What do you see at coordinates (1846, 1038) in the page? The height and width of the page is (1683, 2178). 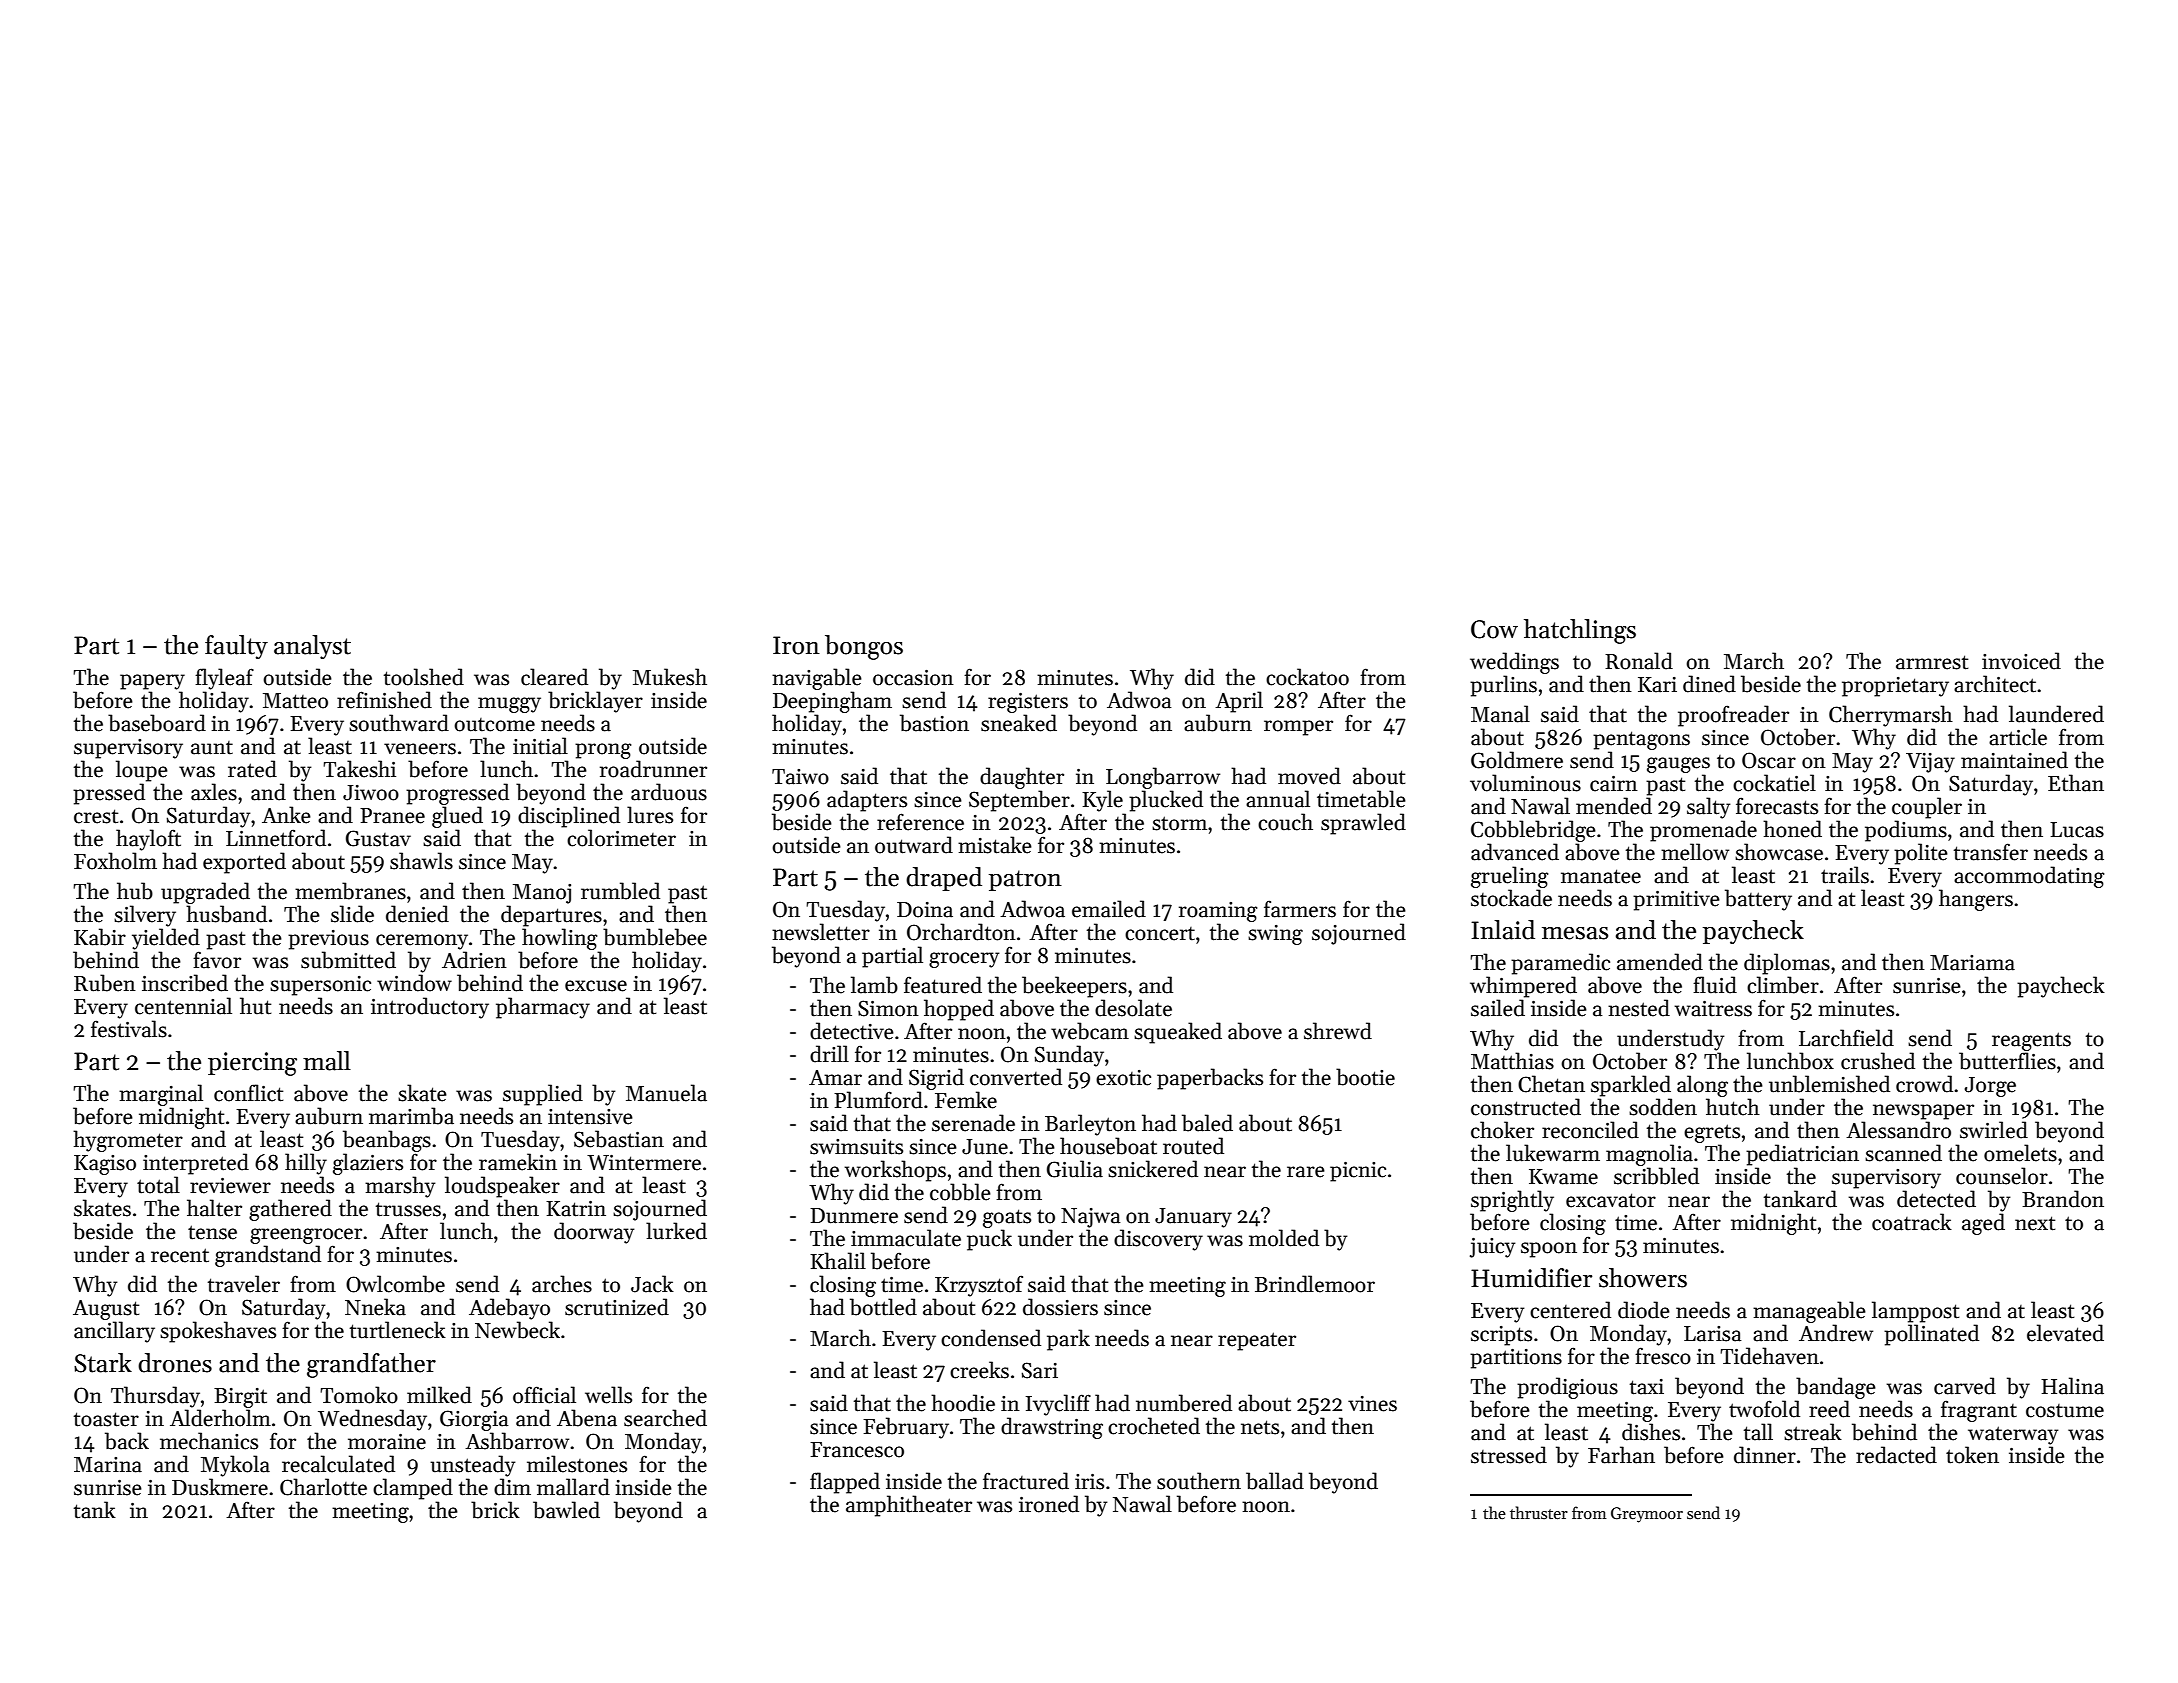 I see `Larchfield` at bounding box center [1846, 1038].
